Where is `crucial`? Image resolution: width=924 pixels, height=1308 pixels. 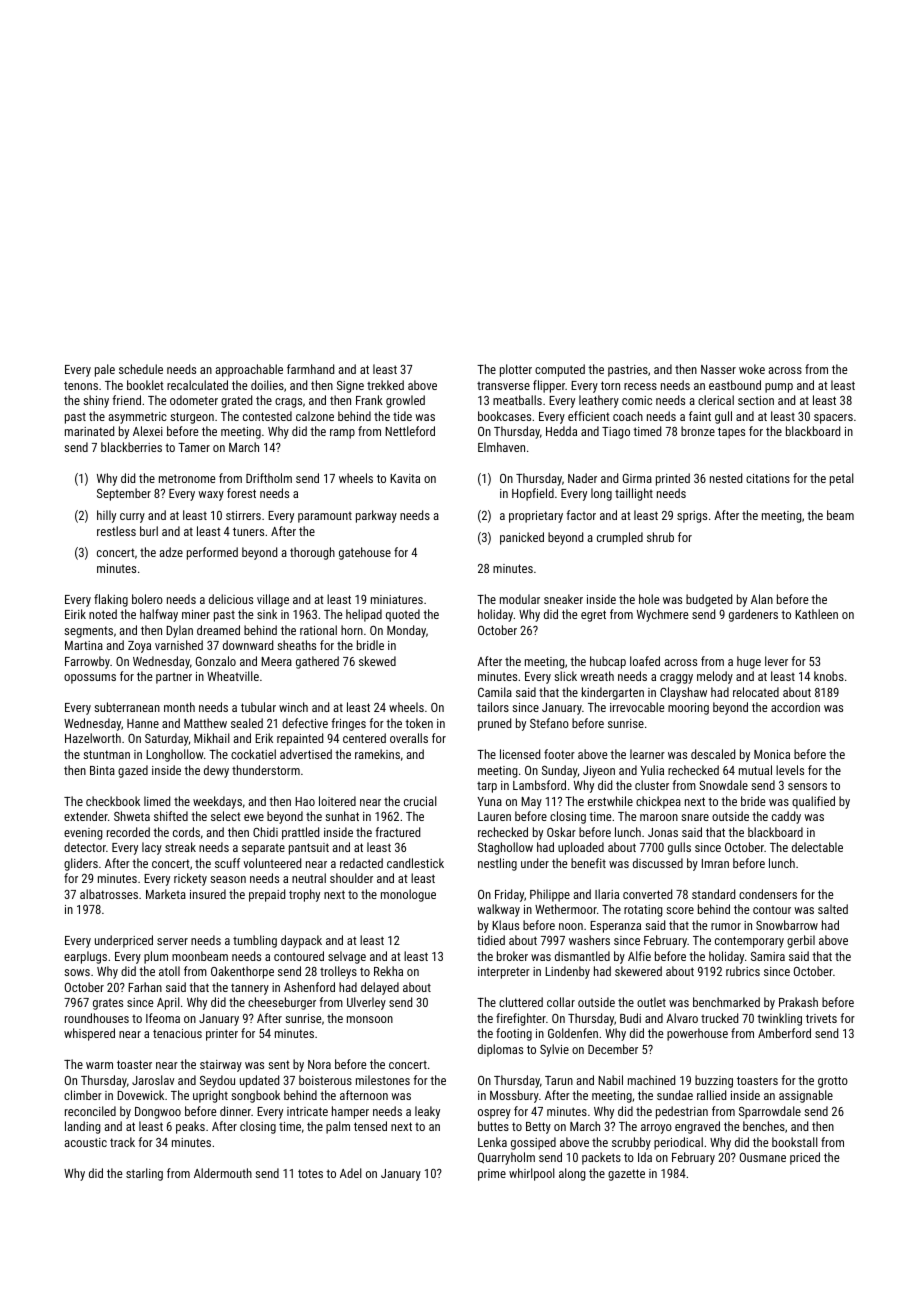
crucial is located at coordinates (420, 801).
